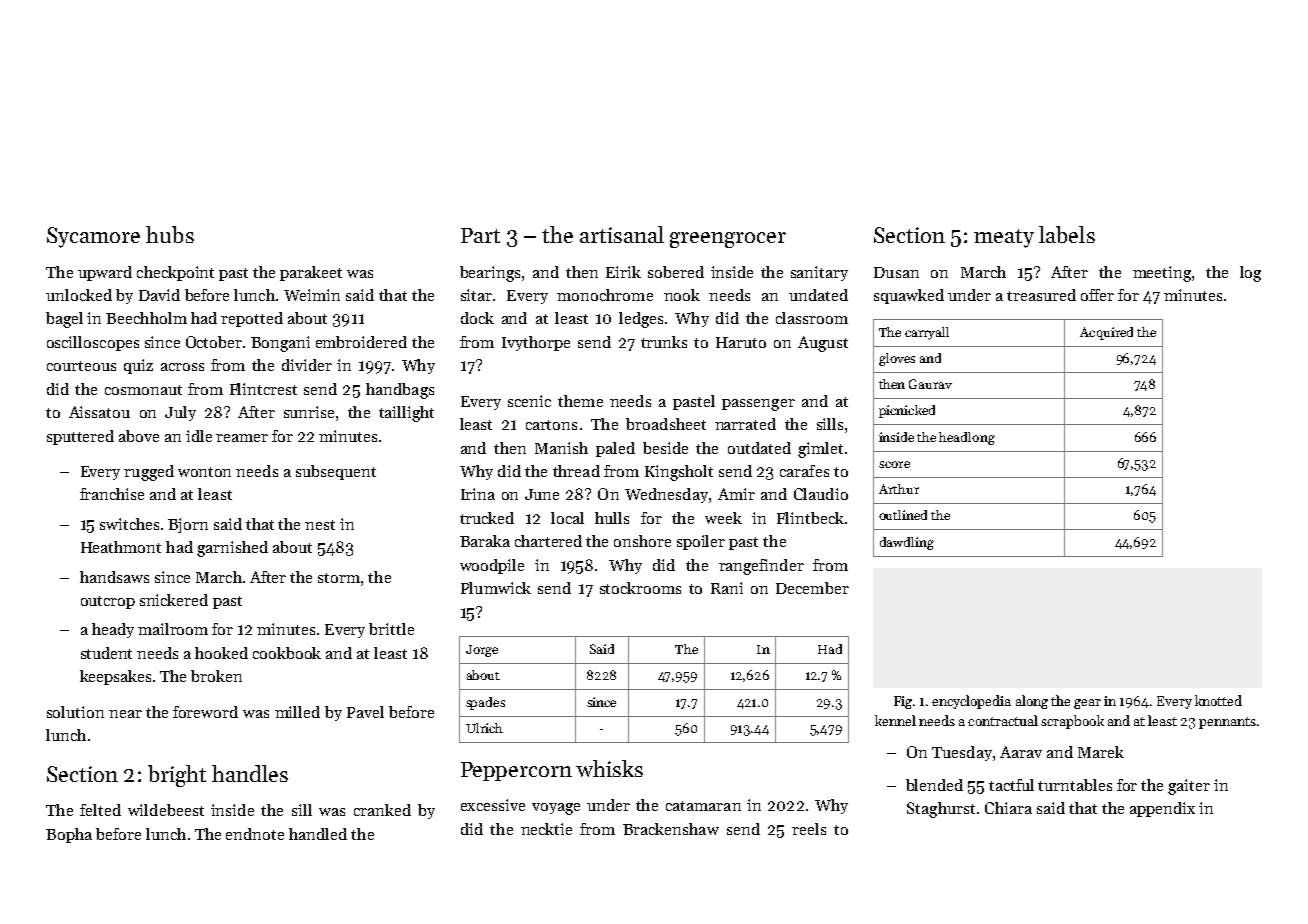 The width and height of the screenshot is (1308, 924). Describe the element at coordinates (365, 712) in the screenshot. I see `Pavel` at that location.
